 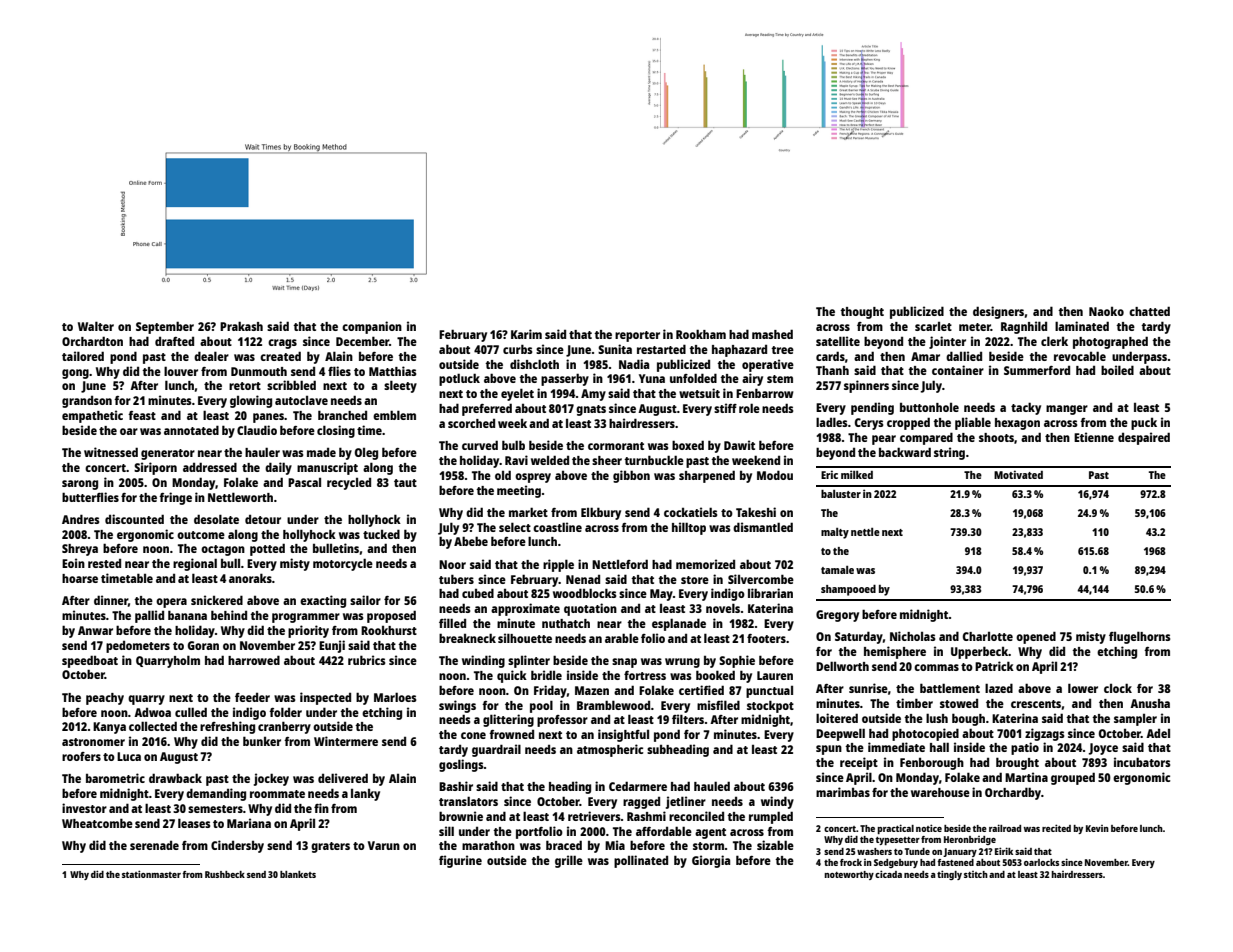 What do you see at coordinates (690, 512) in the screenshot?
I see `cockatiels` at bounding box center [690, 512].
